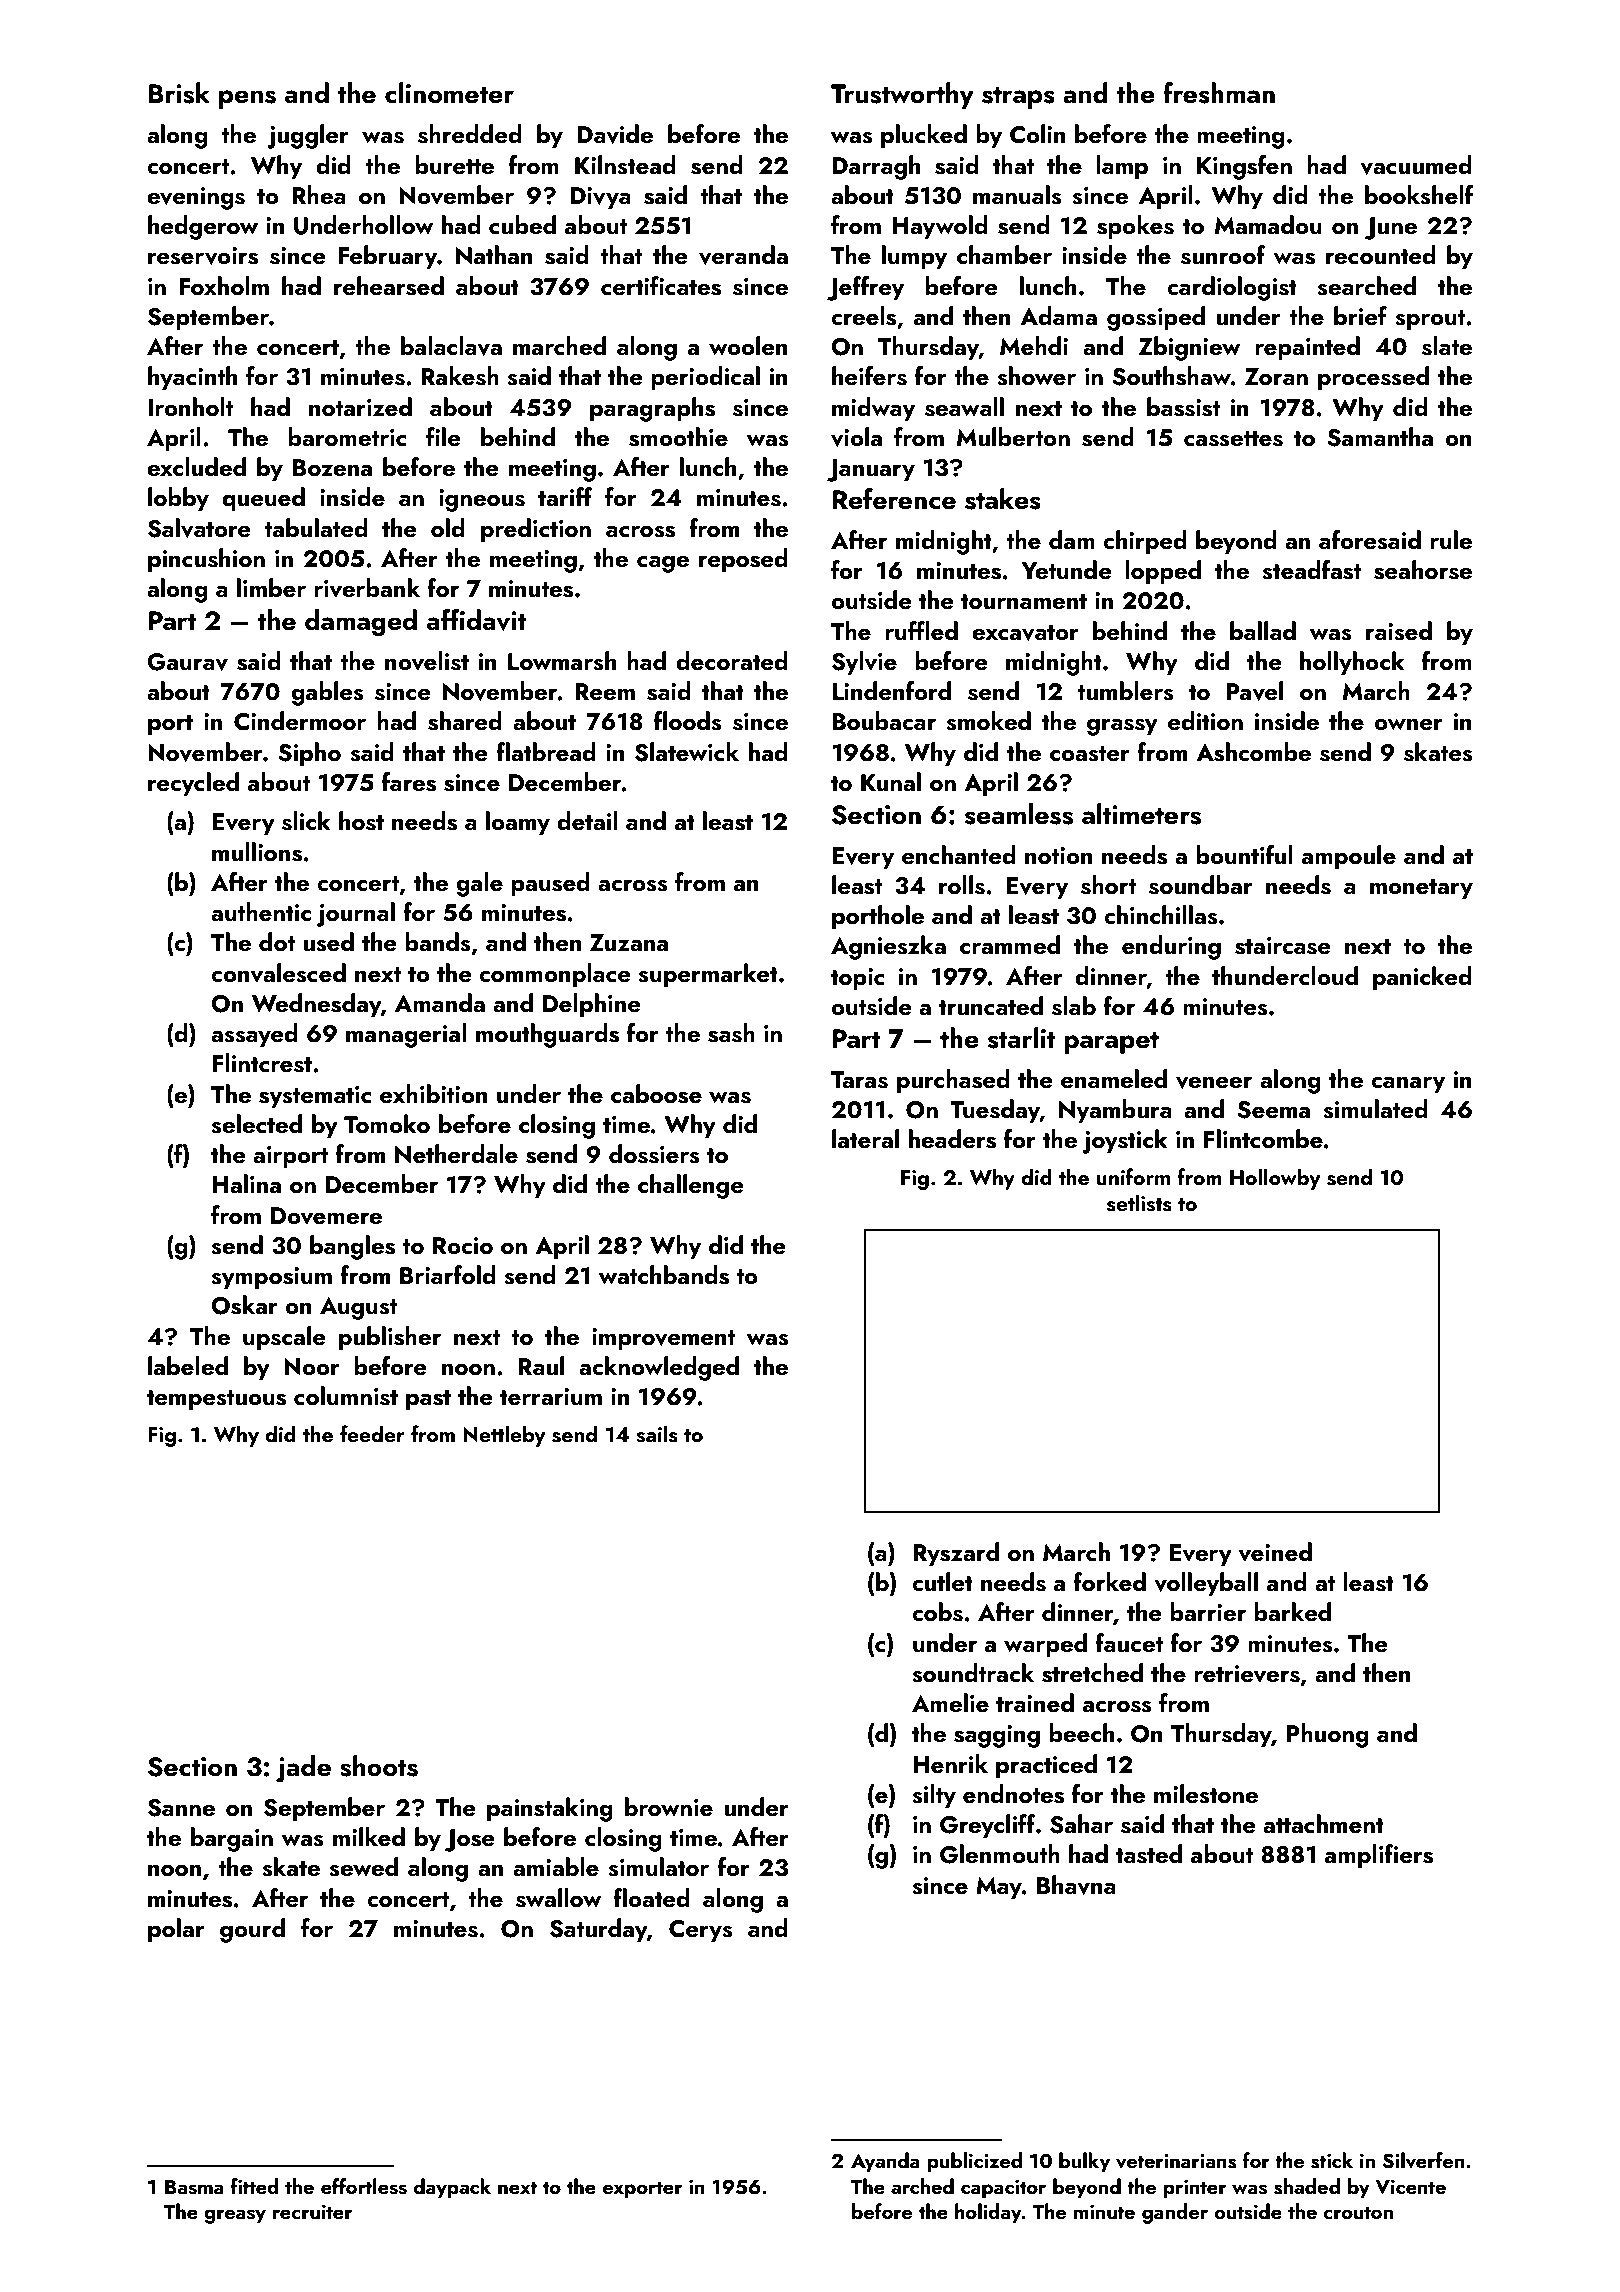 The width and height of the page is (1620, 2292). What do you see at coordinates (1424, 2160) in the page?
I see `Silverfen` at bounding box center [1424, 2160].
